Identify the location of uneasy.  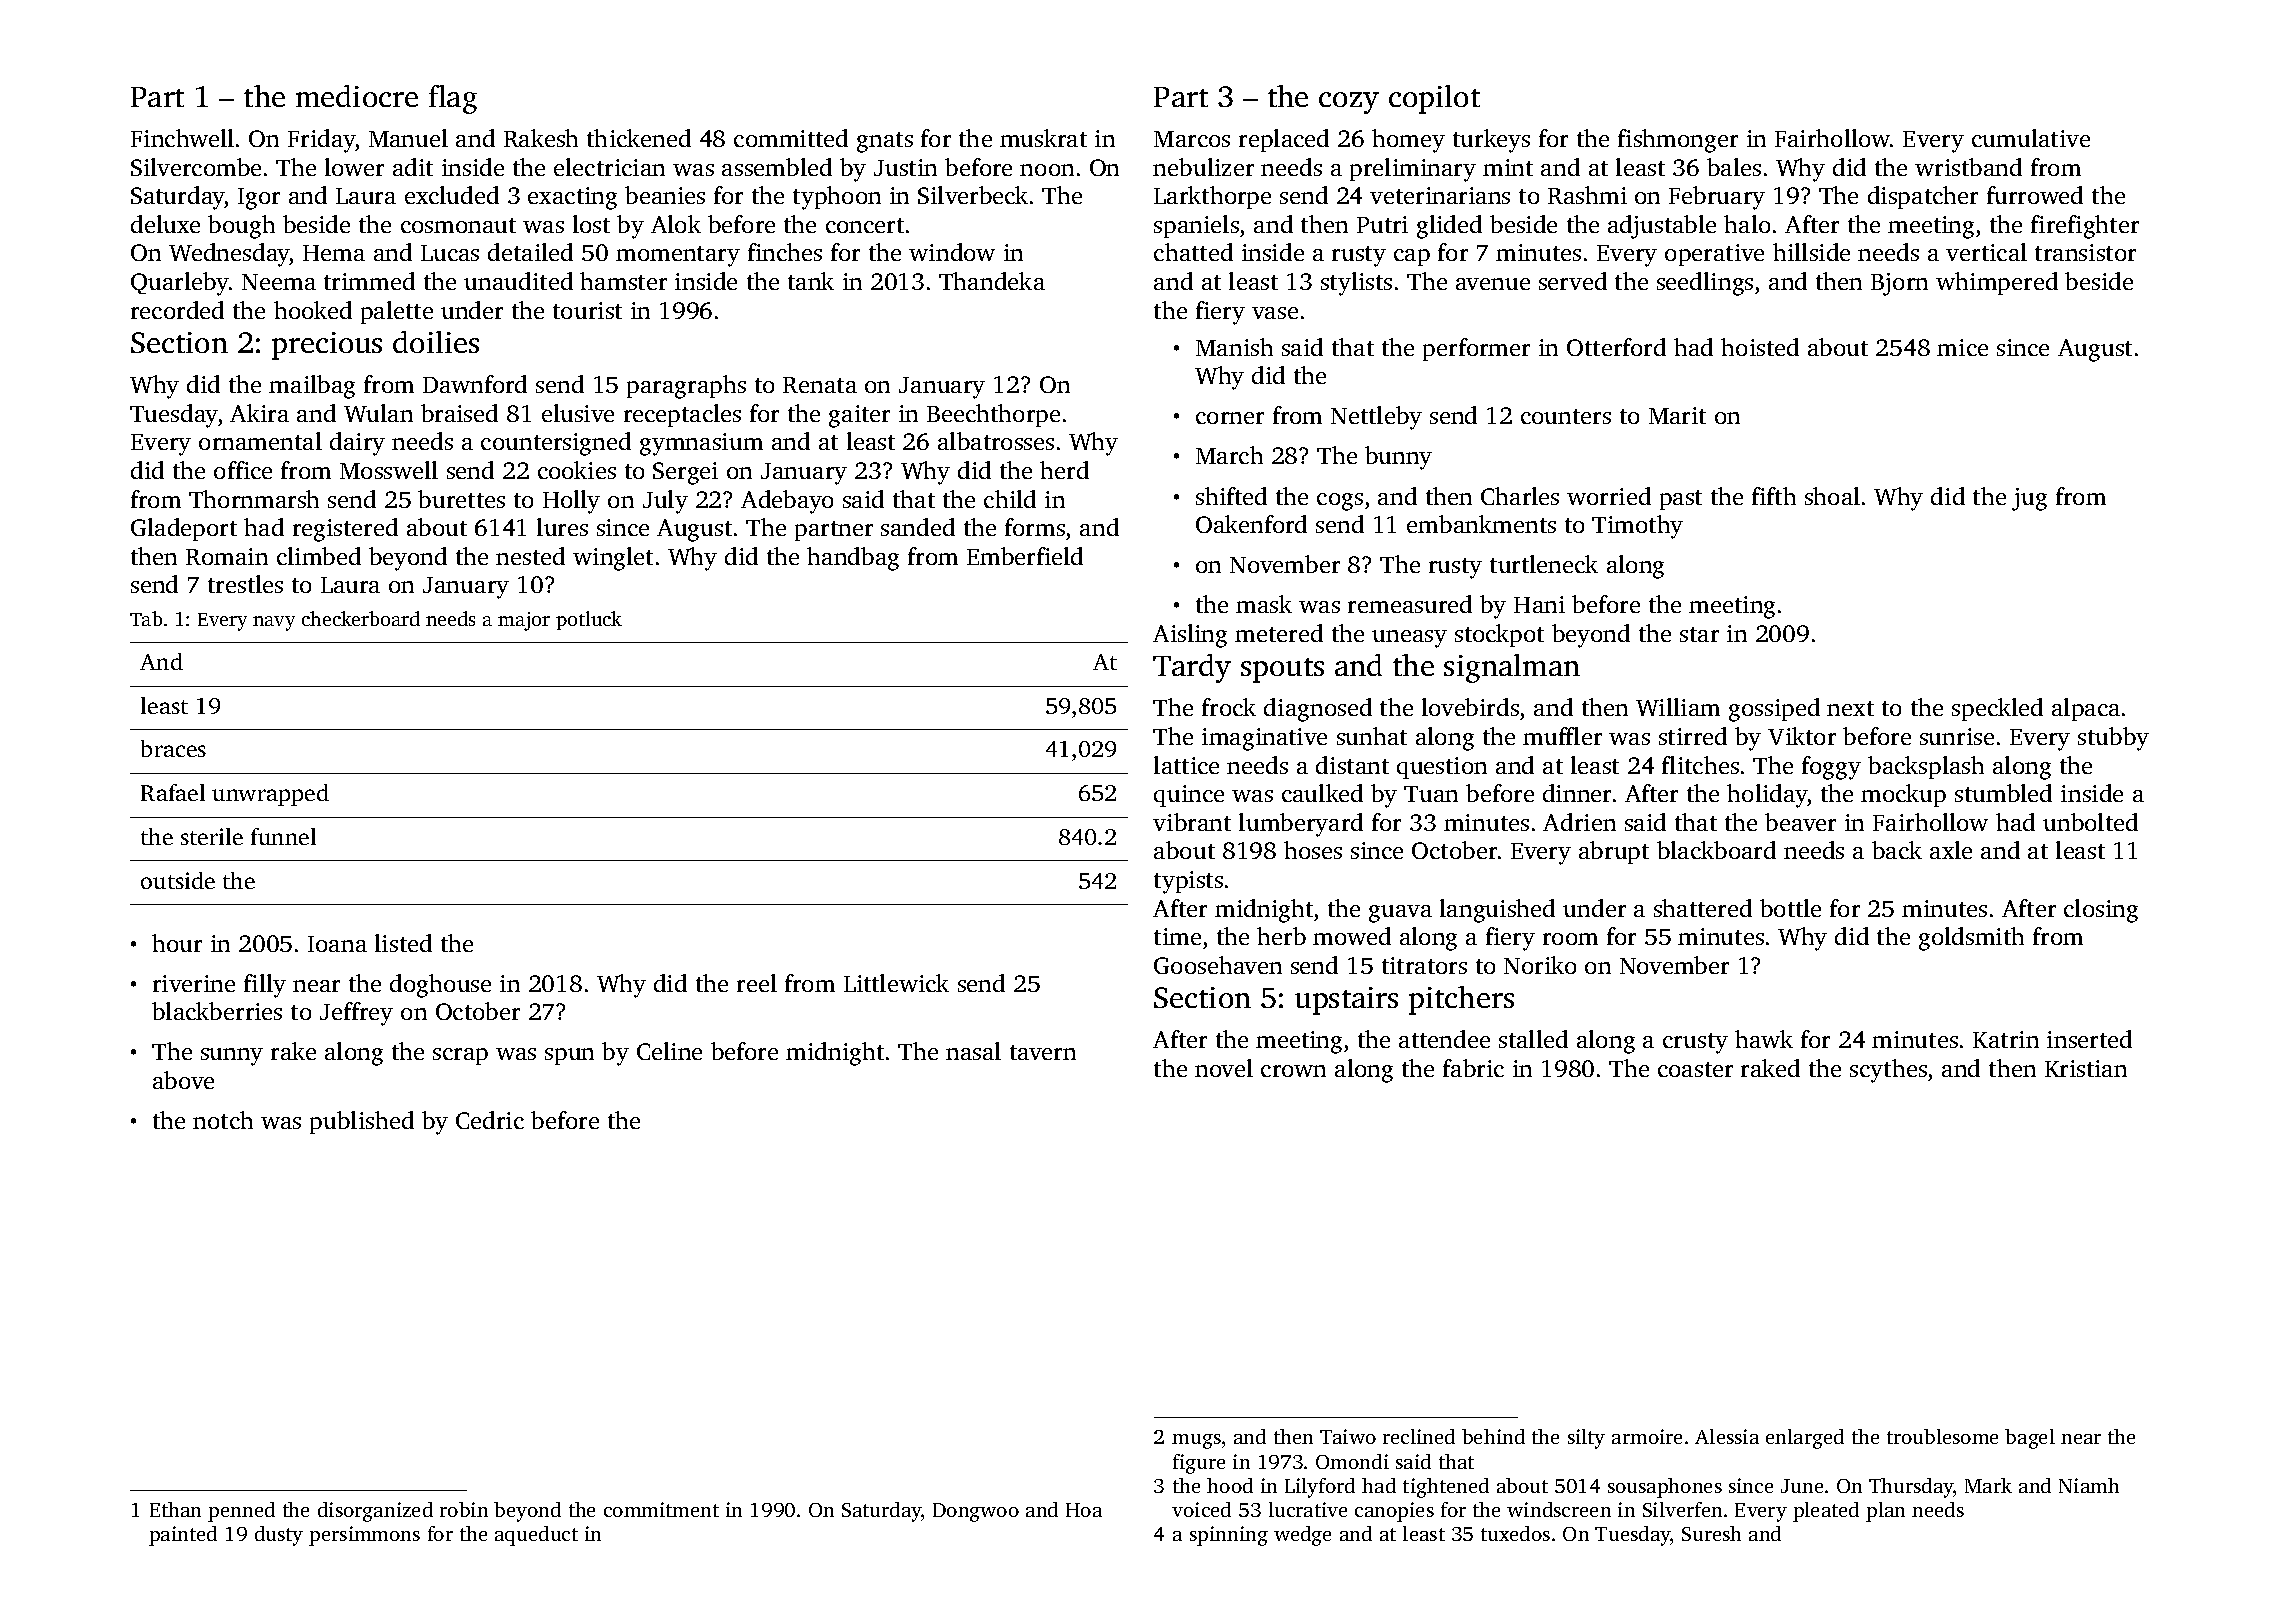
(1409, 639).
